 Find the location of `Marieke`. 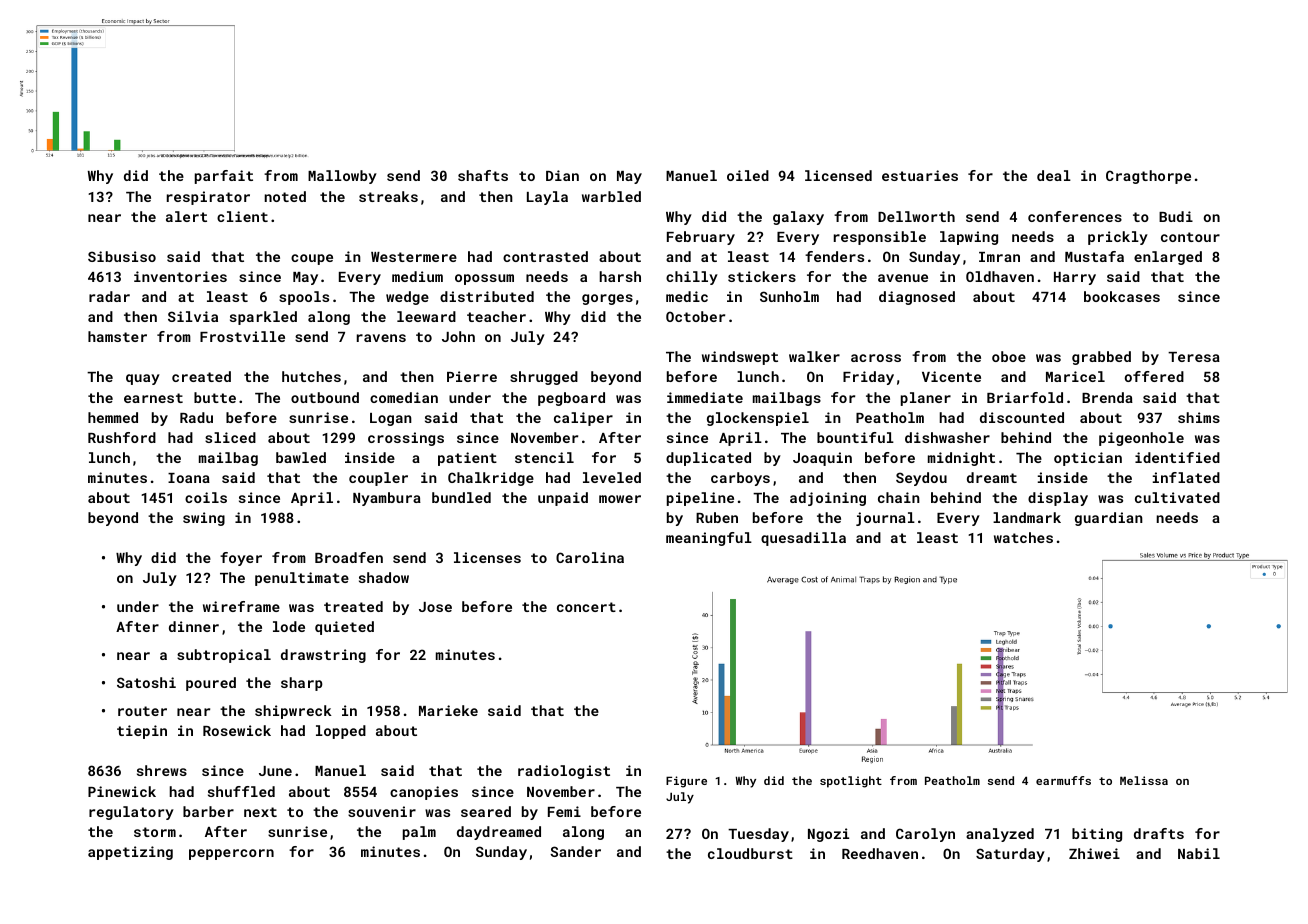

Marieke is located at coordinates (448, 710).
